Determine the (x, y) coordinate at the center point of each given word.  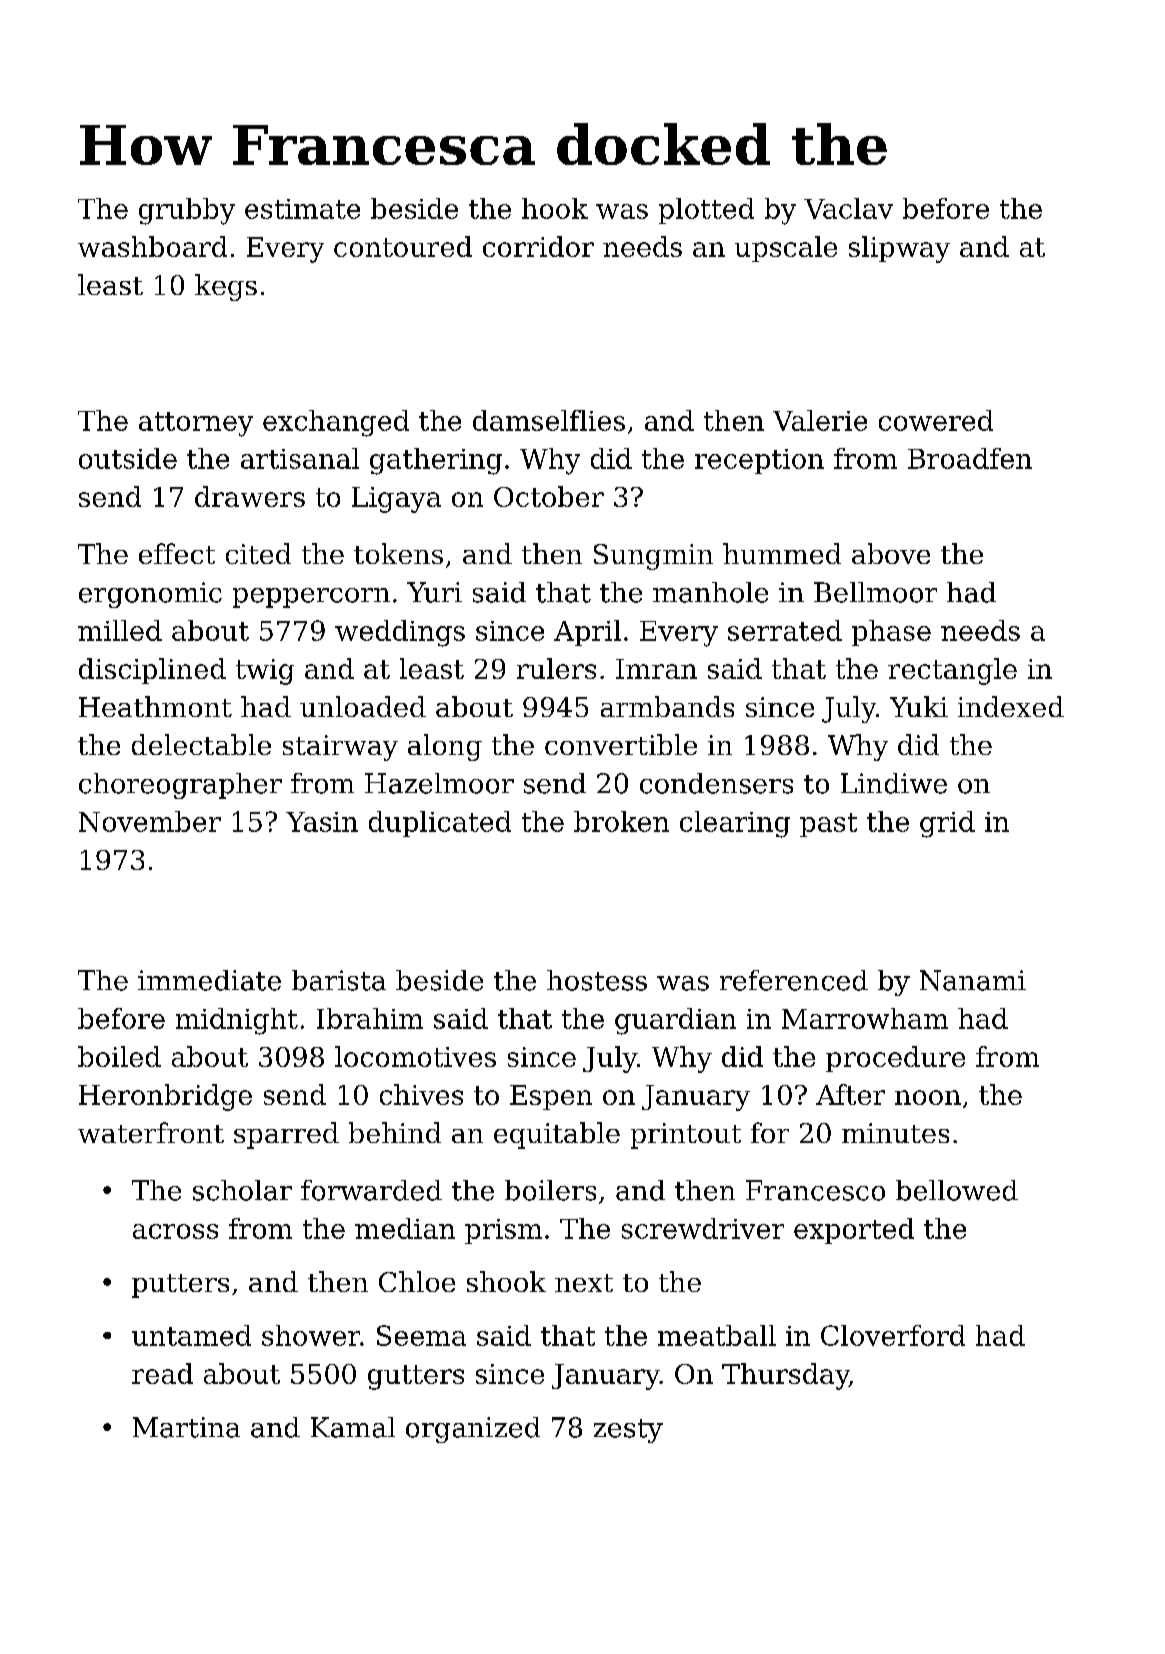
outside (128, 458)
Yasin (322, 822)
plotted (706, 211)
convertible (621, 744)
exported (854, 1231)
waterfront (151, 1132)
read (162, 1373)
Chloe (417, 1281)
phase (891, 633)
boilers (550, 1190)
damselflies (549, 420)
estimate (302, 209)
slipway (899, 249)
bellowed (957, 1190)
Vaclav (848, 208)
